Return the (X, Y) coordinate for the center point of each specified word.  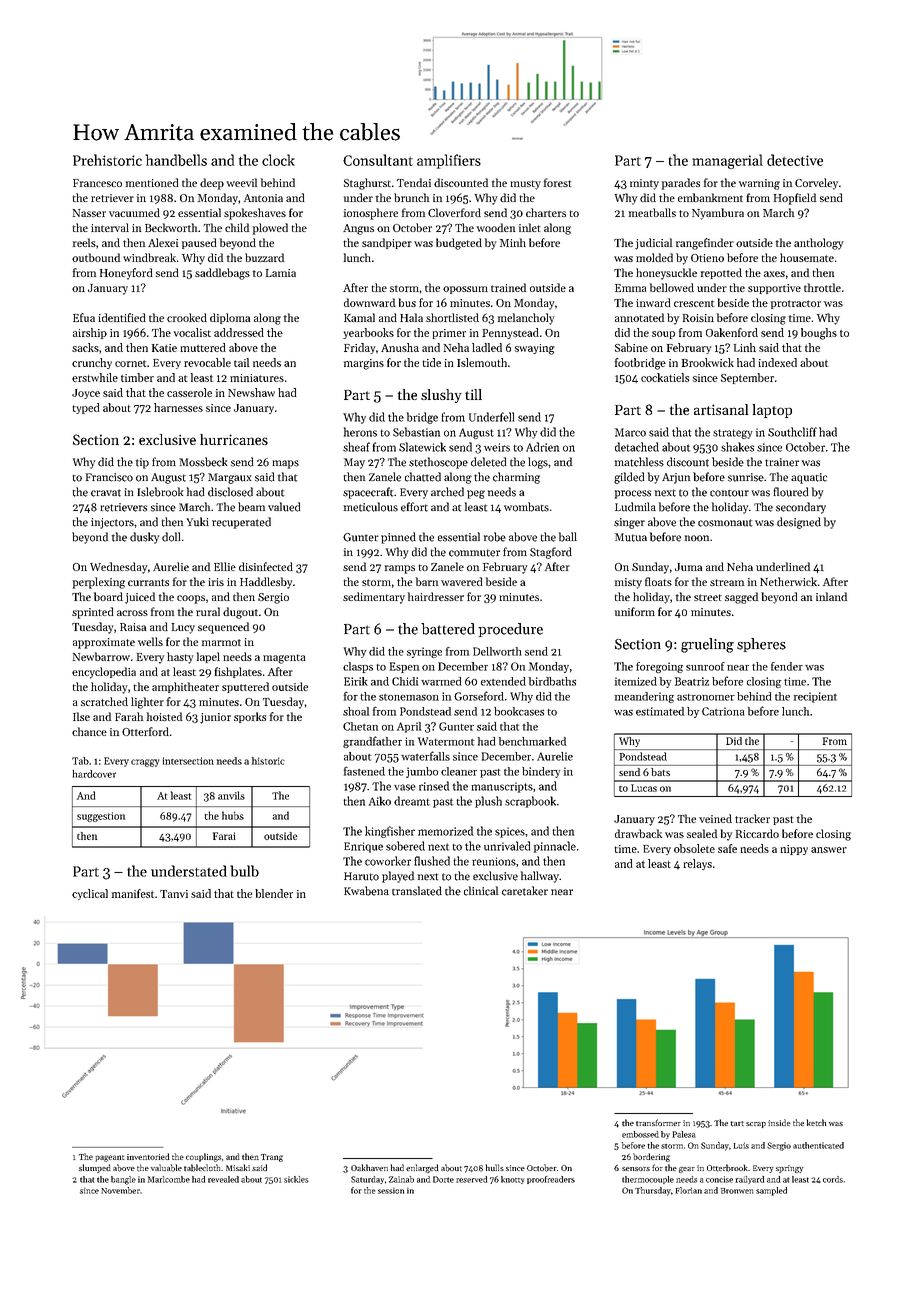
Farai (224, 836)
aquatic (809, 478)
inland (831, 596)
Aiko (380, 801)
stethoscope (438, 463)
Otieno (707, 258)
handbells (176, 160)
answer (829, 850)
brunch (411, 197)
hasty (180, 658)
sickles (296, 1179)
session (391, 1190)
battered (448, 629)
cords (833, 1179)
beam (251, 507)
